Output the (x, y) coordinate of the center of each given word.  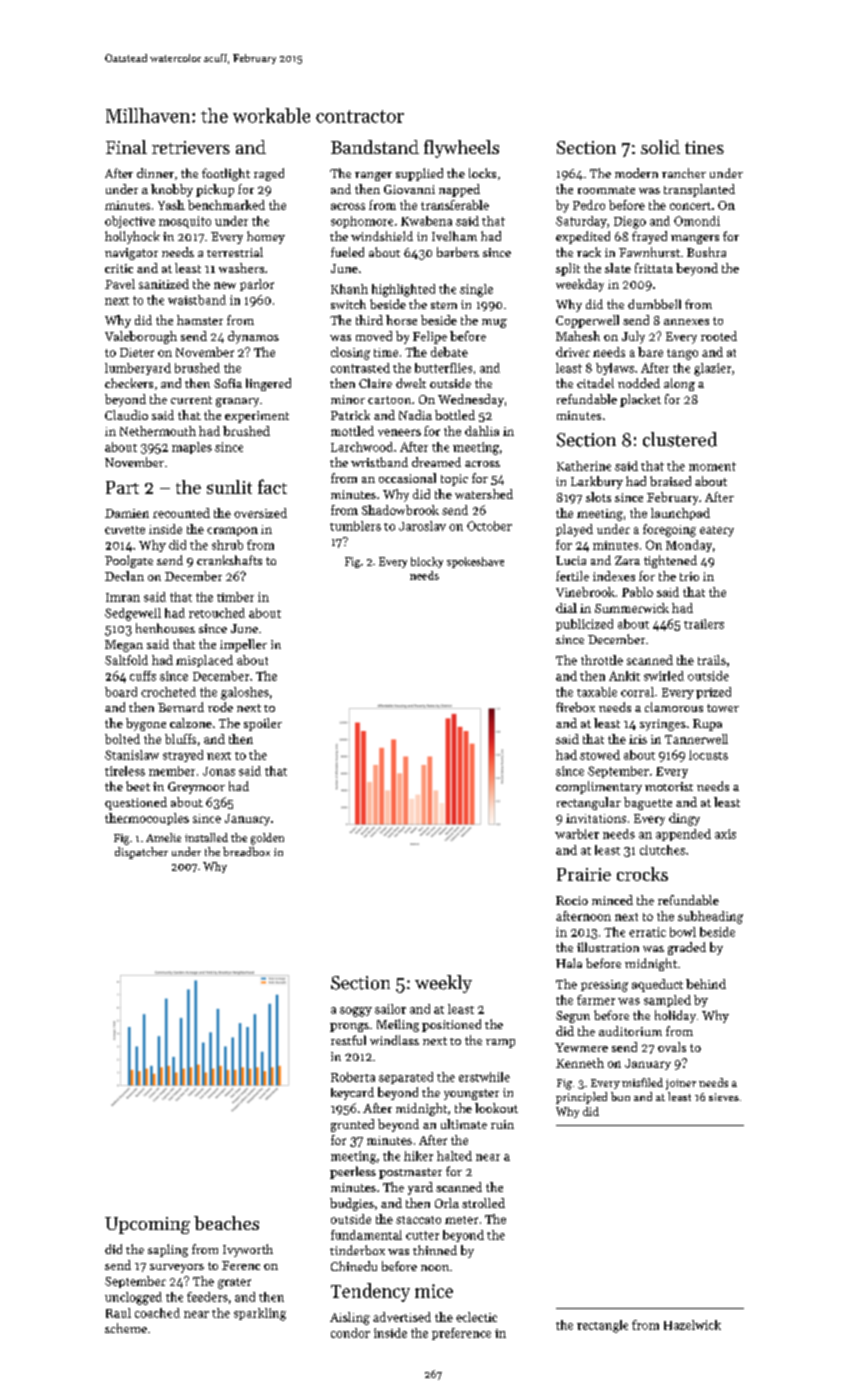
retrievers (191, 147)
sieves (724, 1097)
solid (660, 147)
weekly (443, 984)
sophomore (362, 222)
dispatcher (141, 853)
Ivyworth (248, 1250)
